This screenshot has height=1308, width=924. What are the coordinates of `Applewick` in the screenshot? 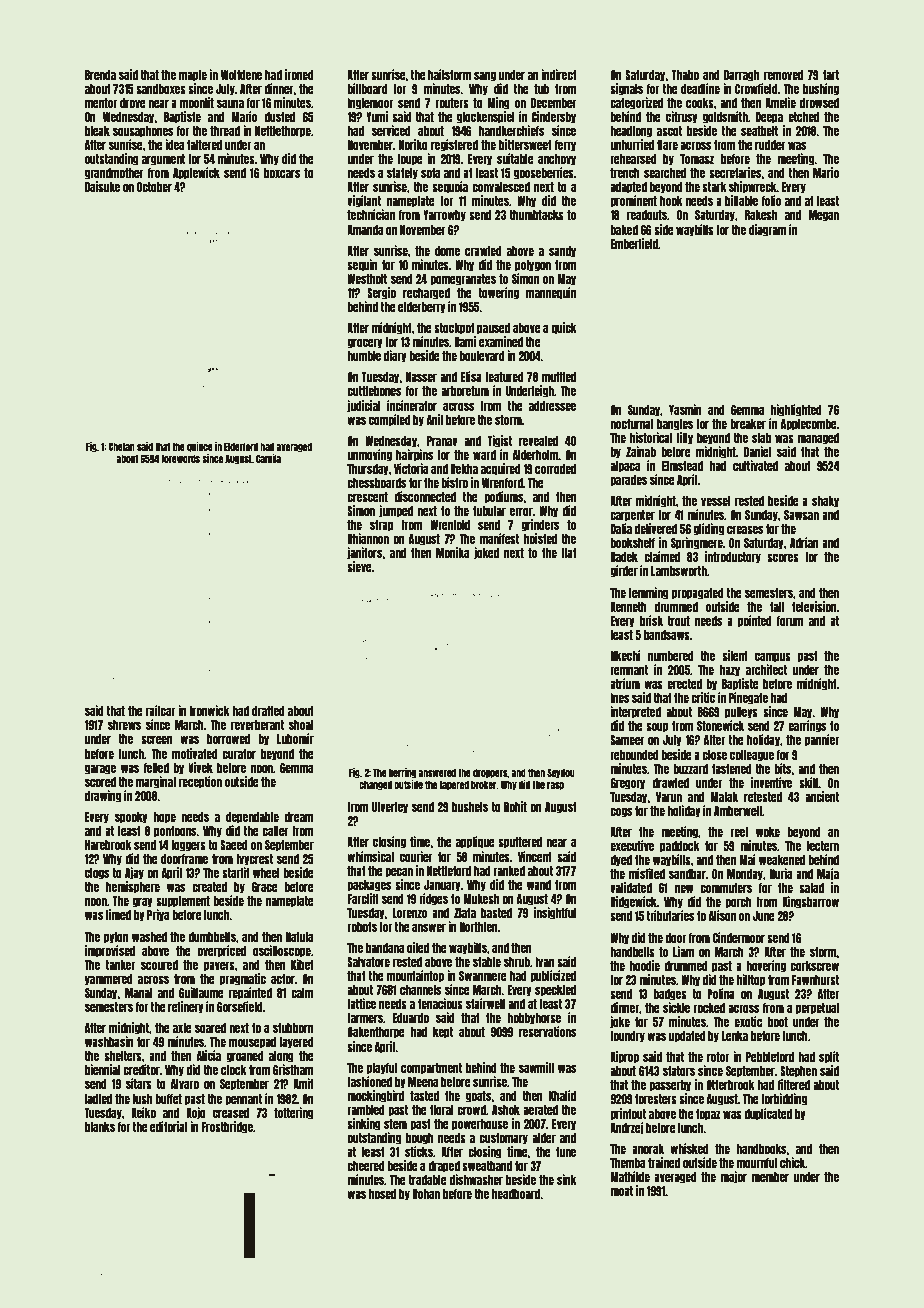 It's located at (196, 173).
